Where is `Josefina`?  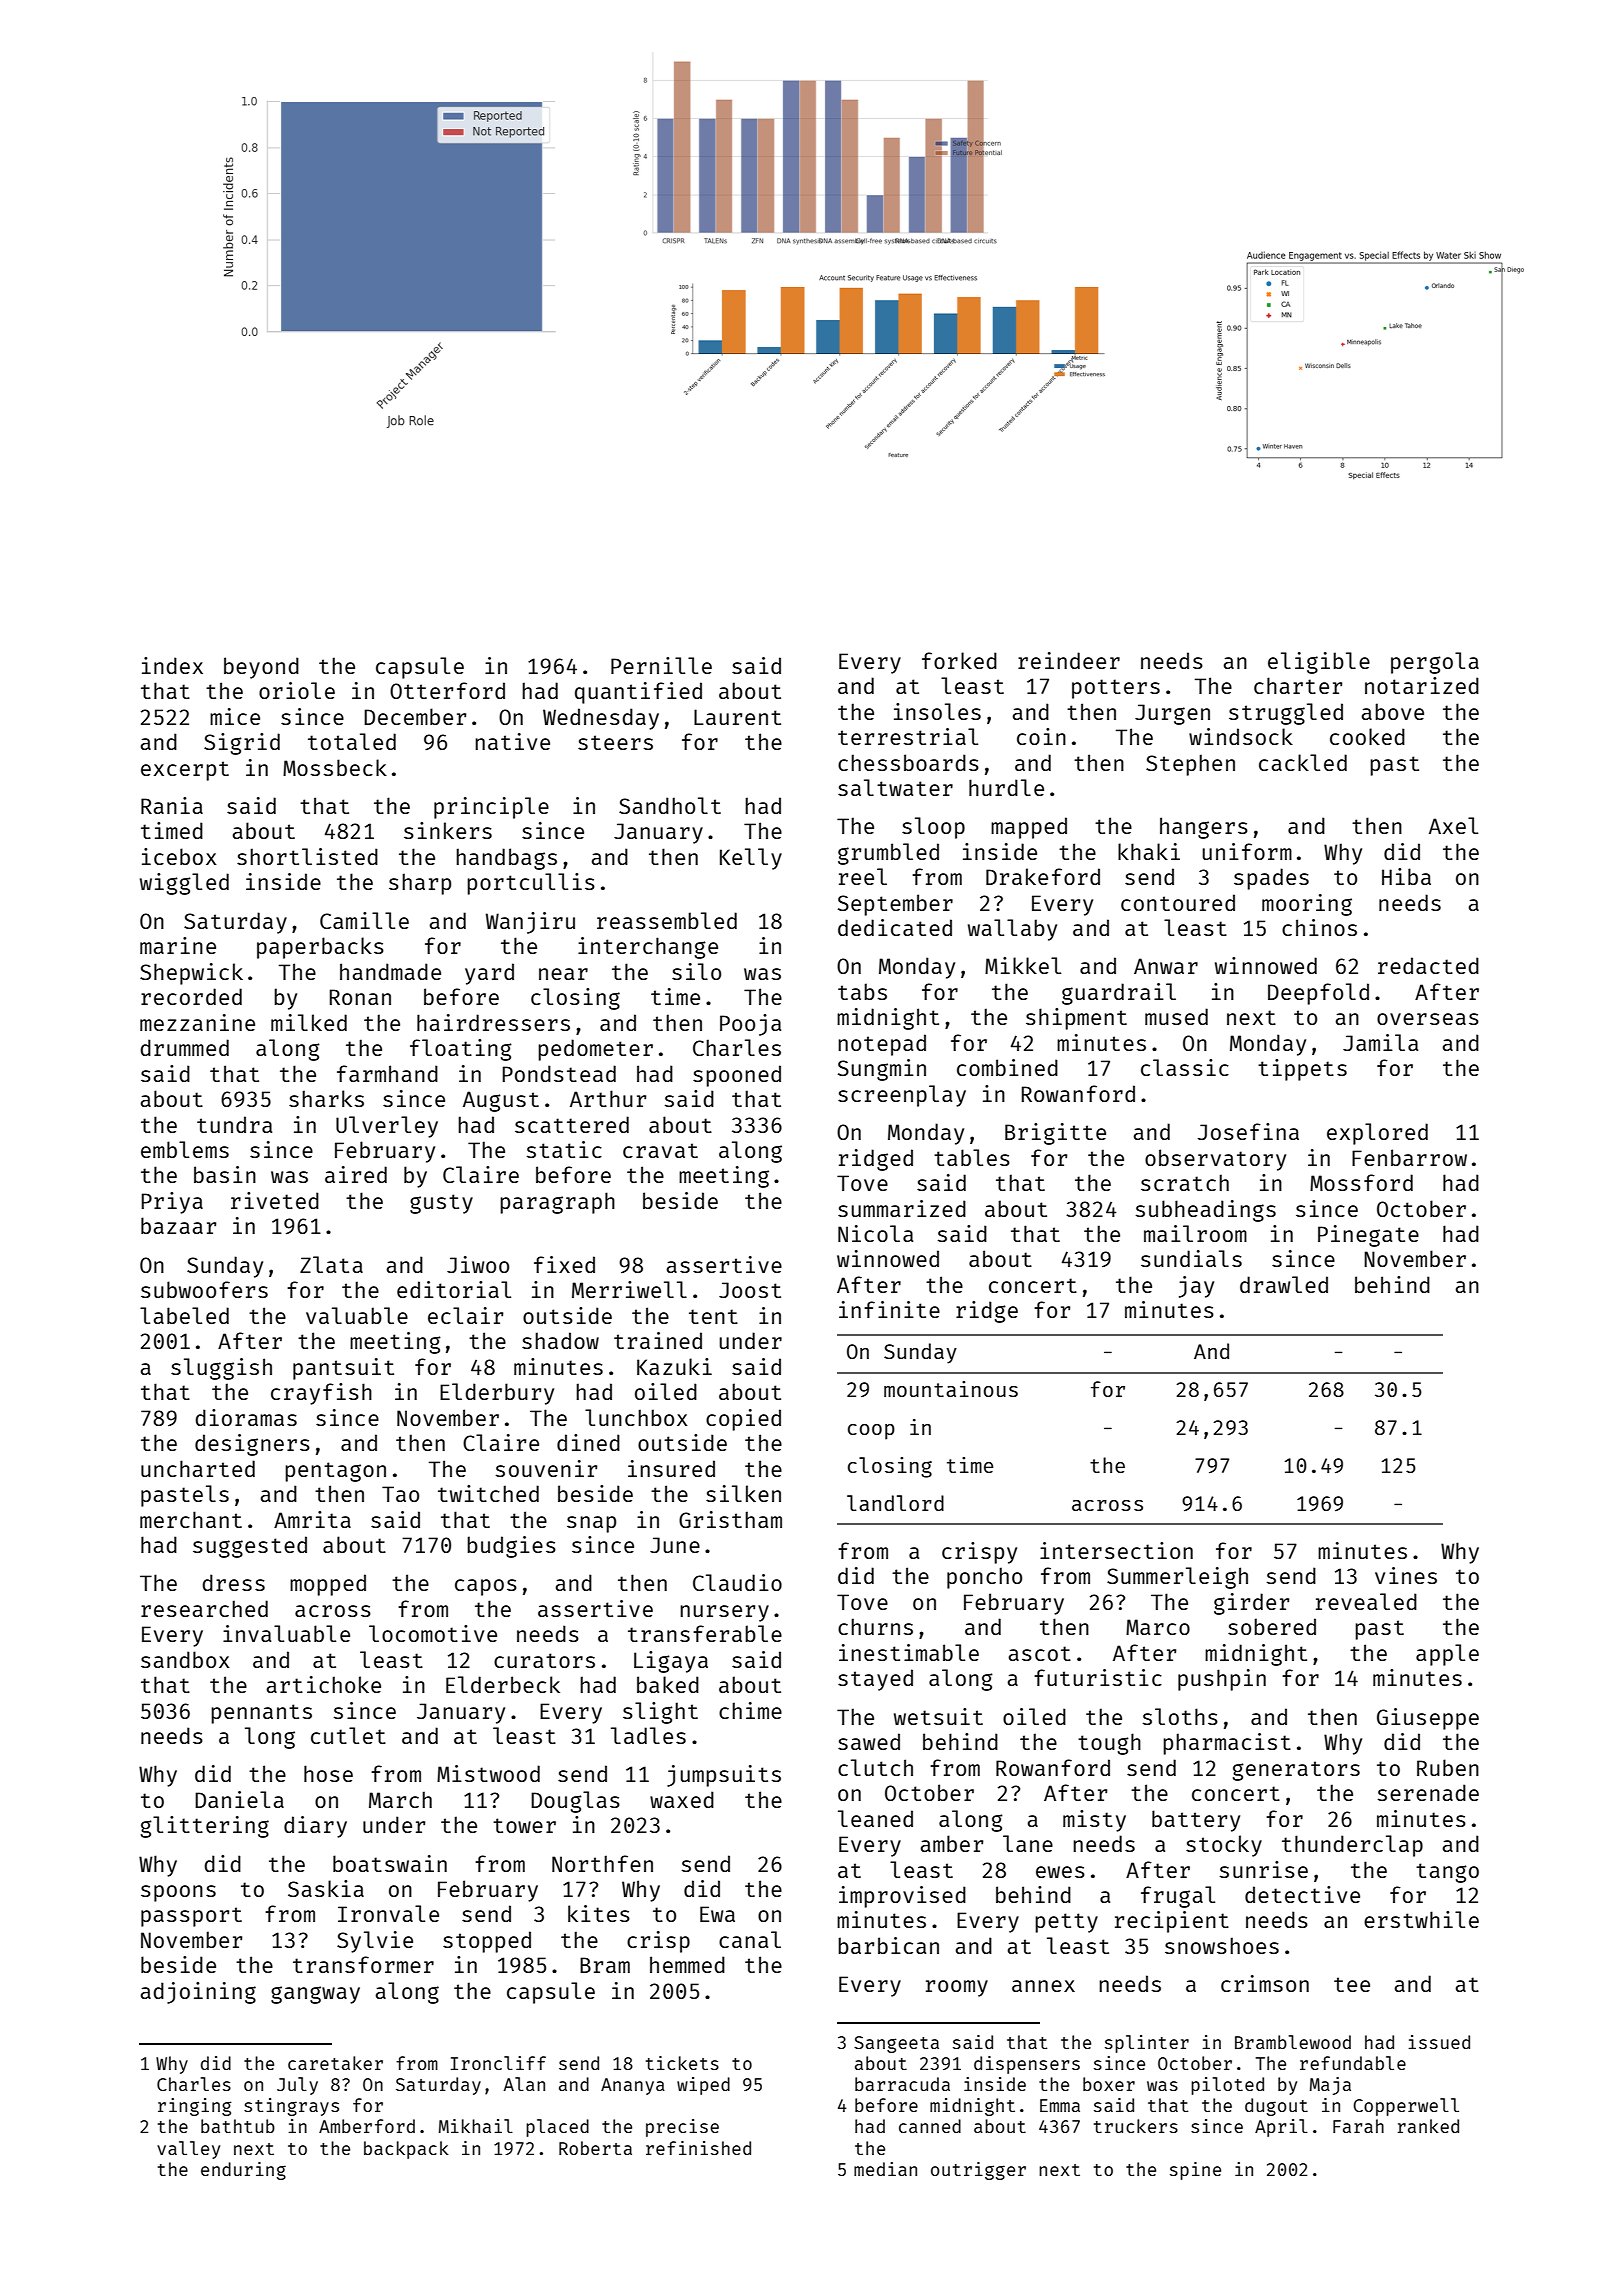 Josefina is located at coordinates (1248, 1131).
